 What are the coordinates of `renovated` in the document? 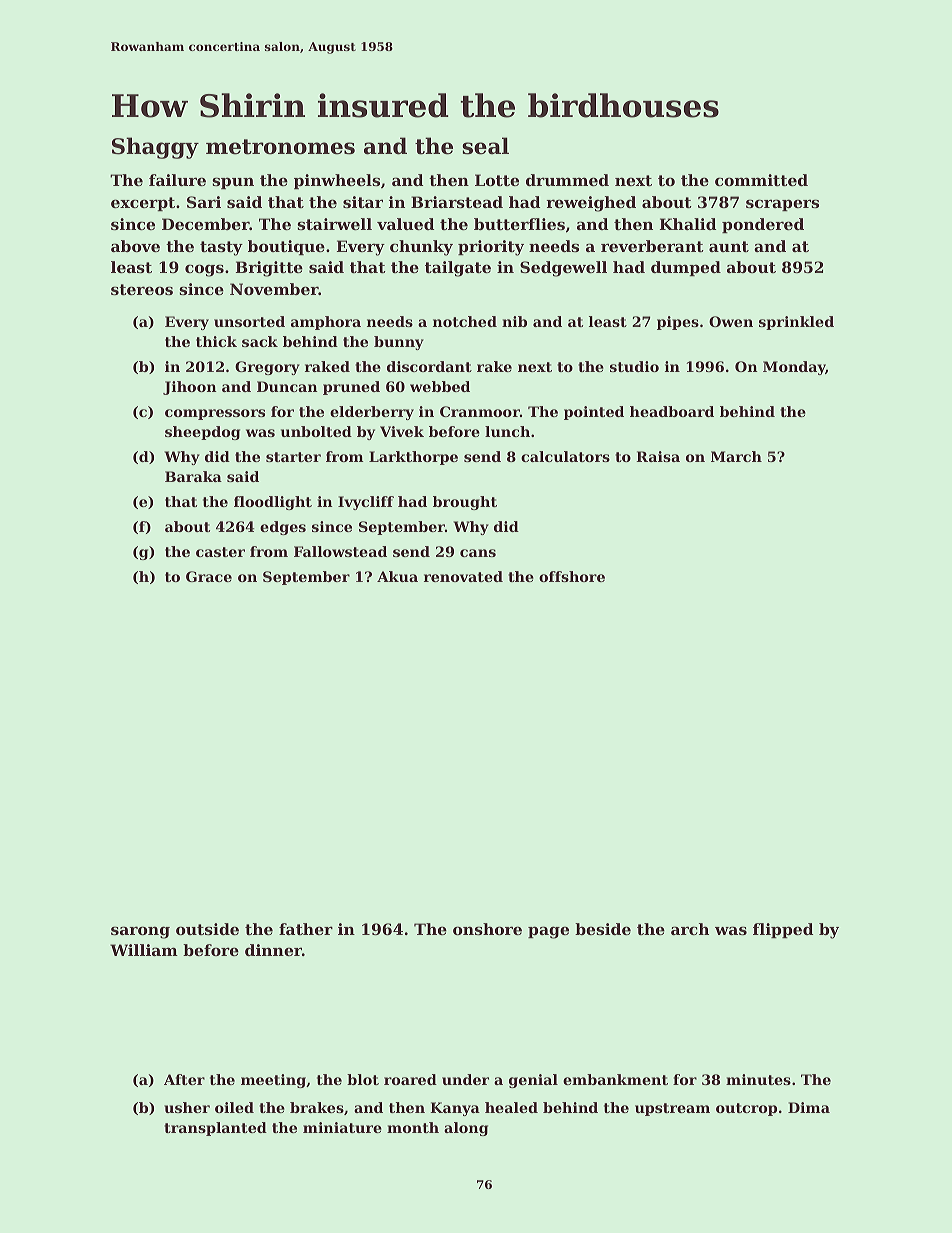 It's located at (463, 576).
